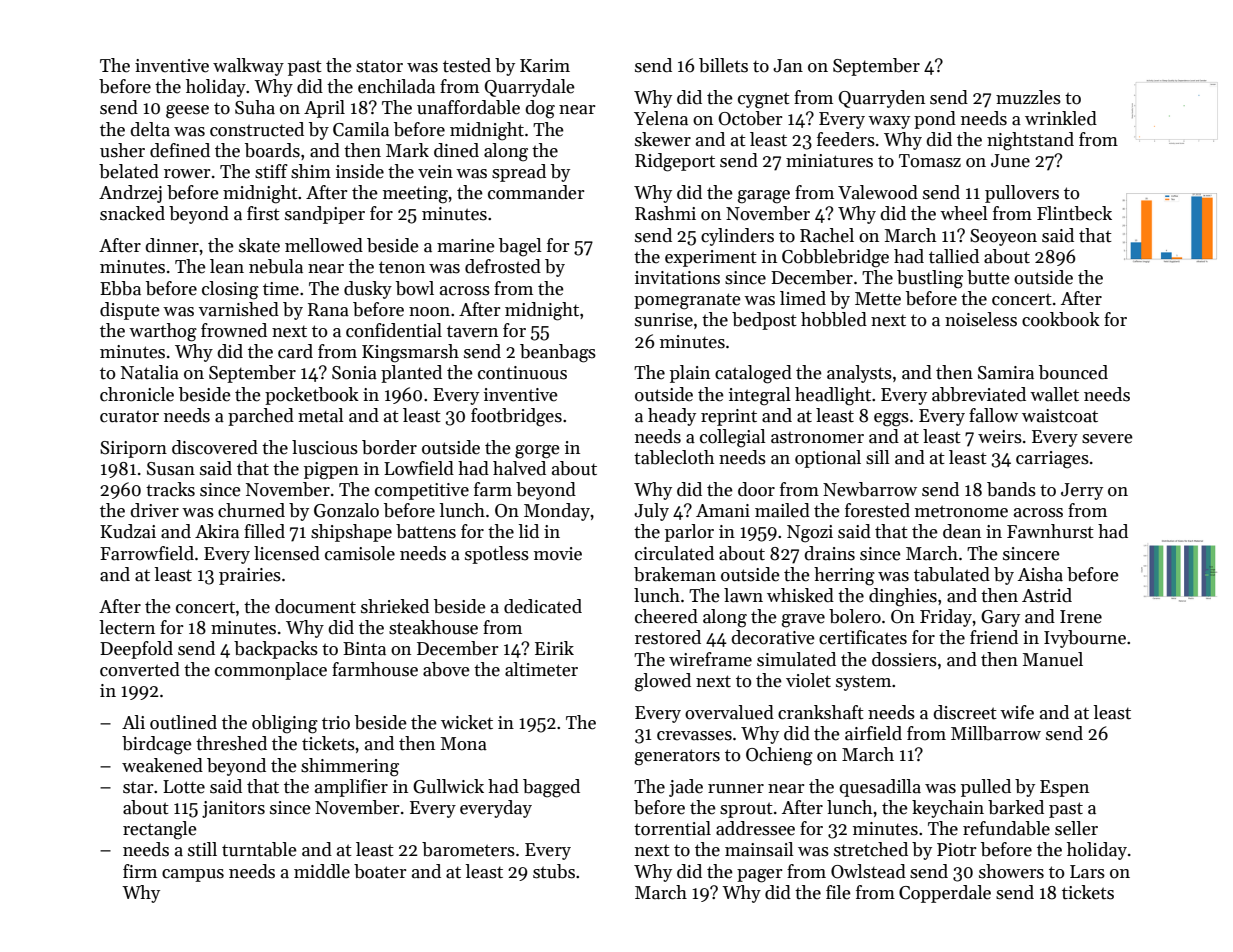  I want to click on Lotte, so click(184, 787).
